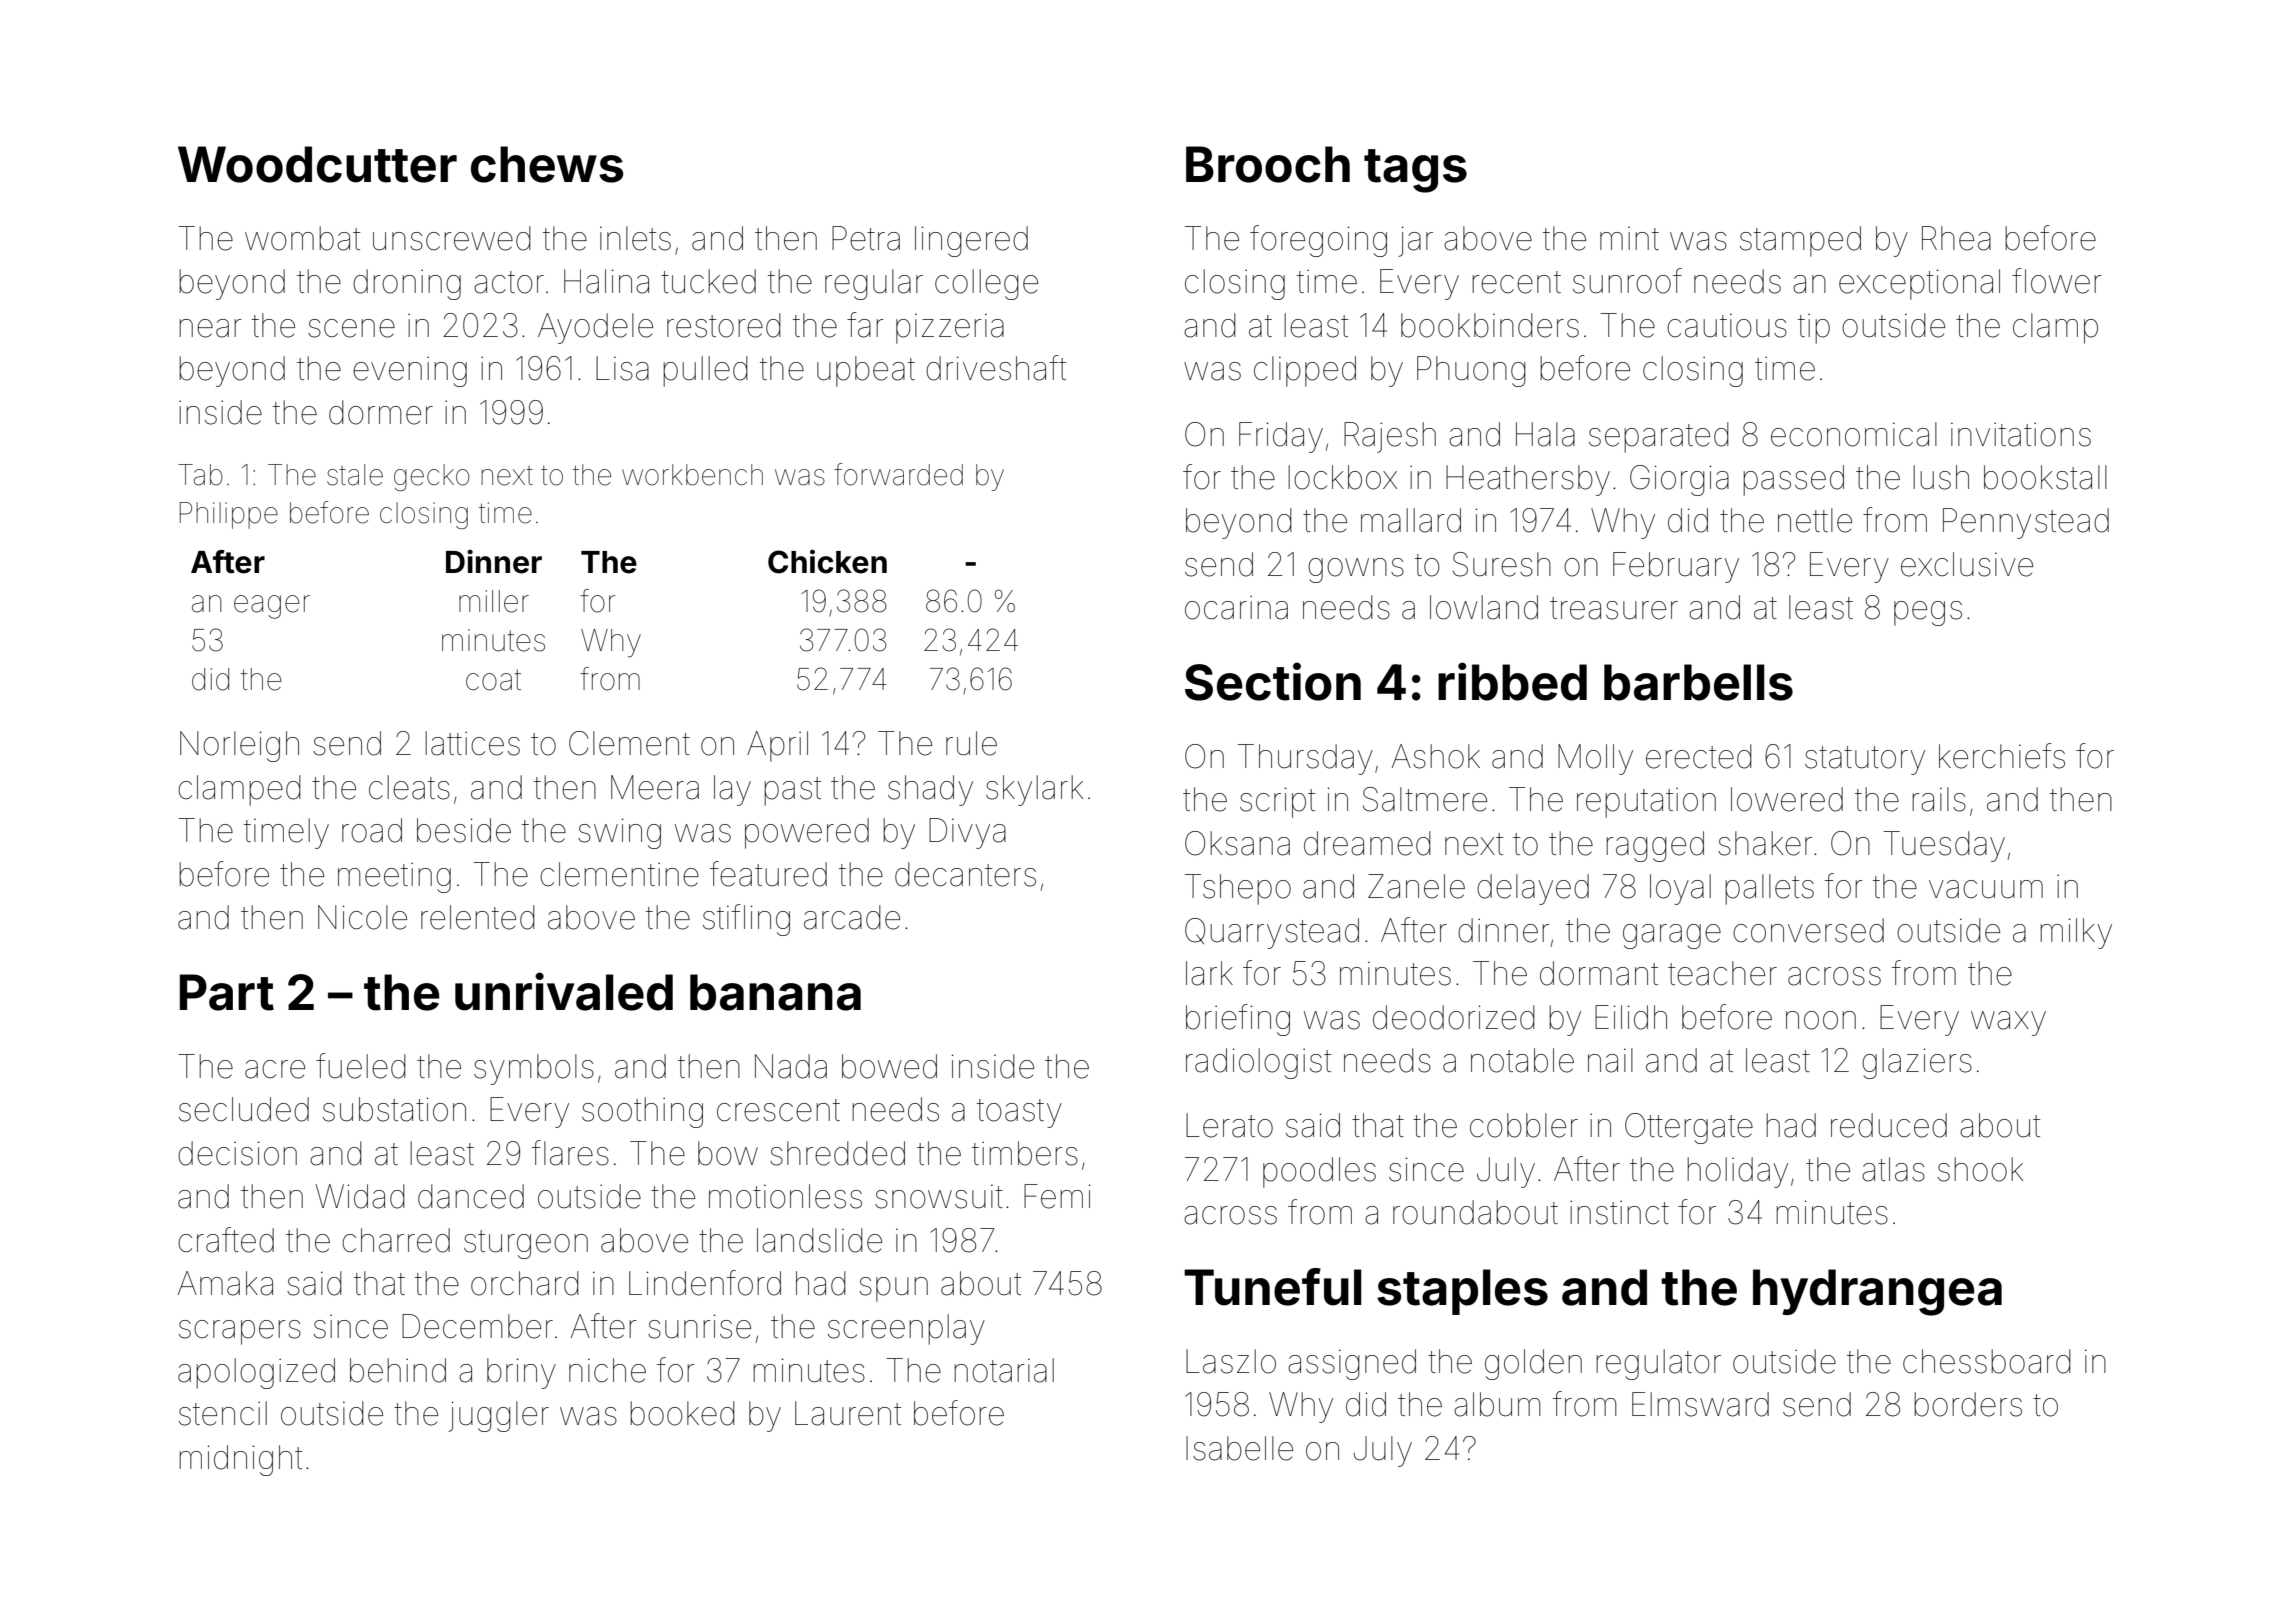 The height and width of the screenshot is (1620, 2292). What do you see at coordinates (398, 1370) in the screenshot?
I see `behind` at bounding box center [398, 1370].
